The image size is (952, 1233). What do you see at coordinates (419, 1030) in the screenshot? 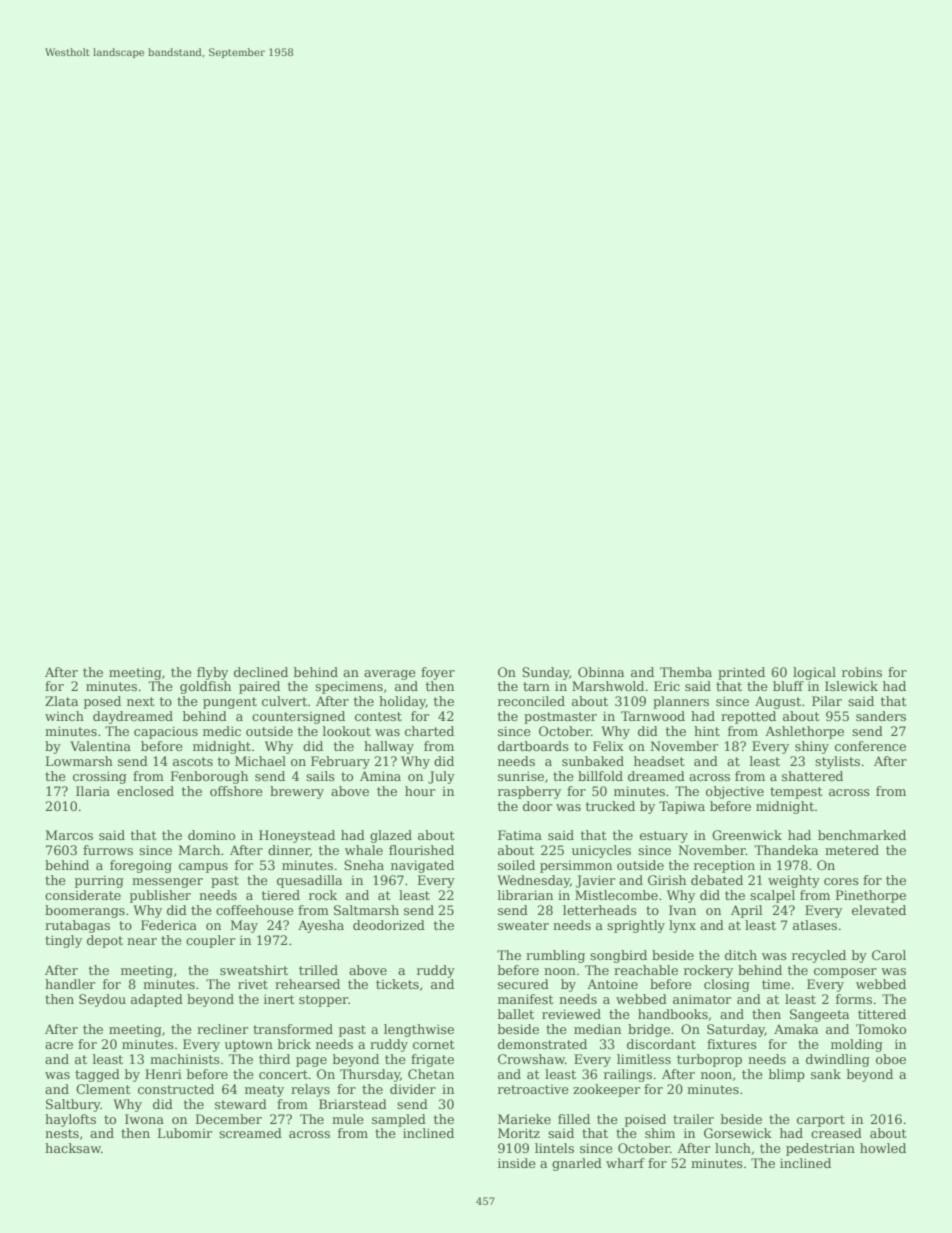
I see `lengthwise` at bounding box center [419, 1030].
